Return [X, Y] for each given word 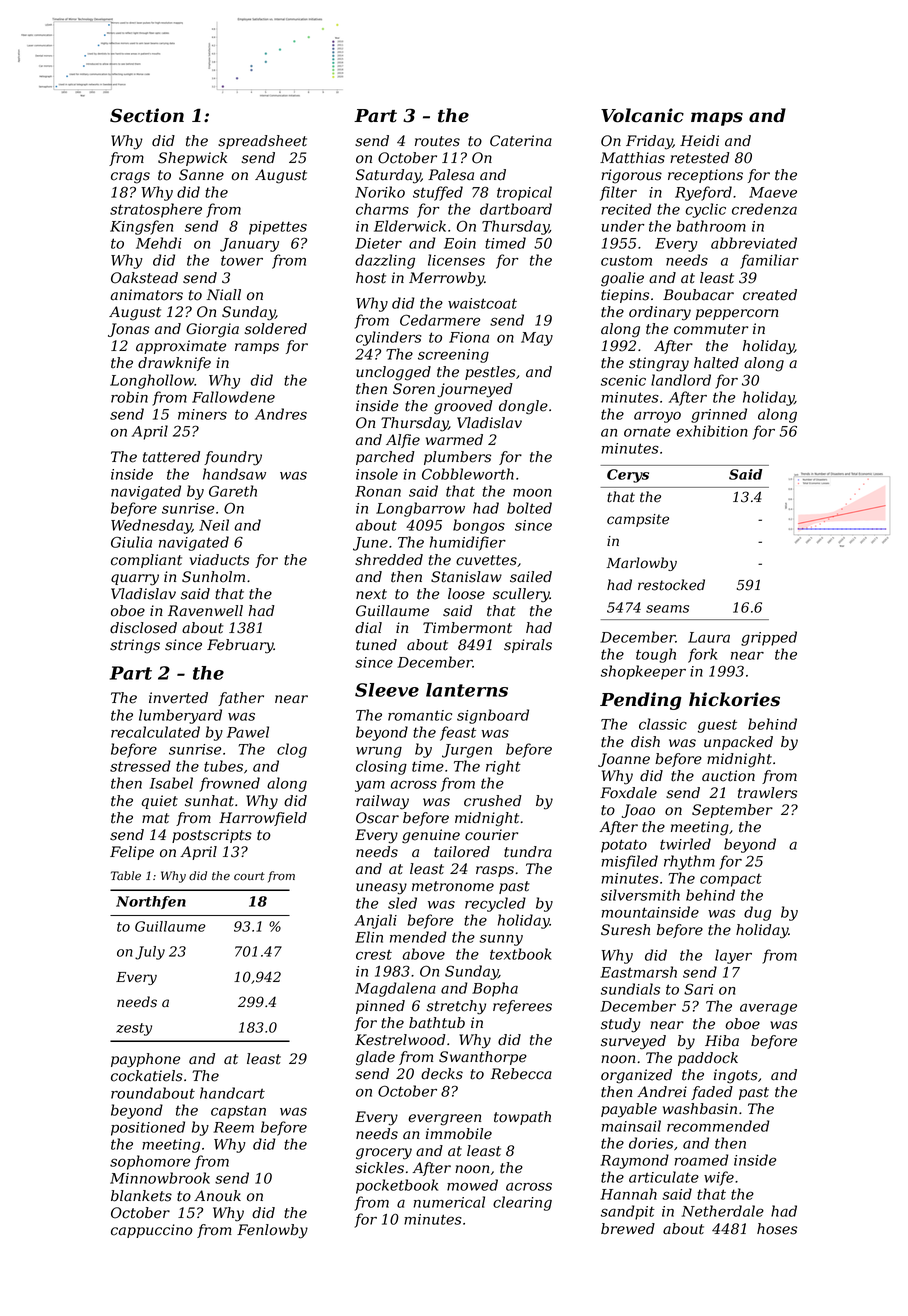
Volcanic [642, 115]
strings [135, 646]
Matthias [632, 158]
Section [147, 115]
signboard [493, 716]
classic [663, 724]
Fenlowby [272, 1231]
